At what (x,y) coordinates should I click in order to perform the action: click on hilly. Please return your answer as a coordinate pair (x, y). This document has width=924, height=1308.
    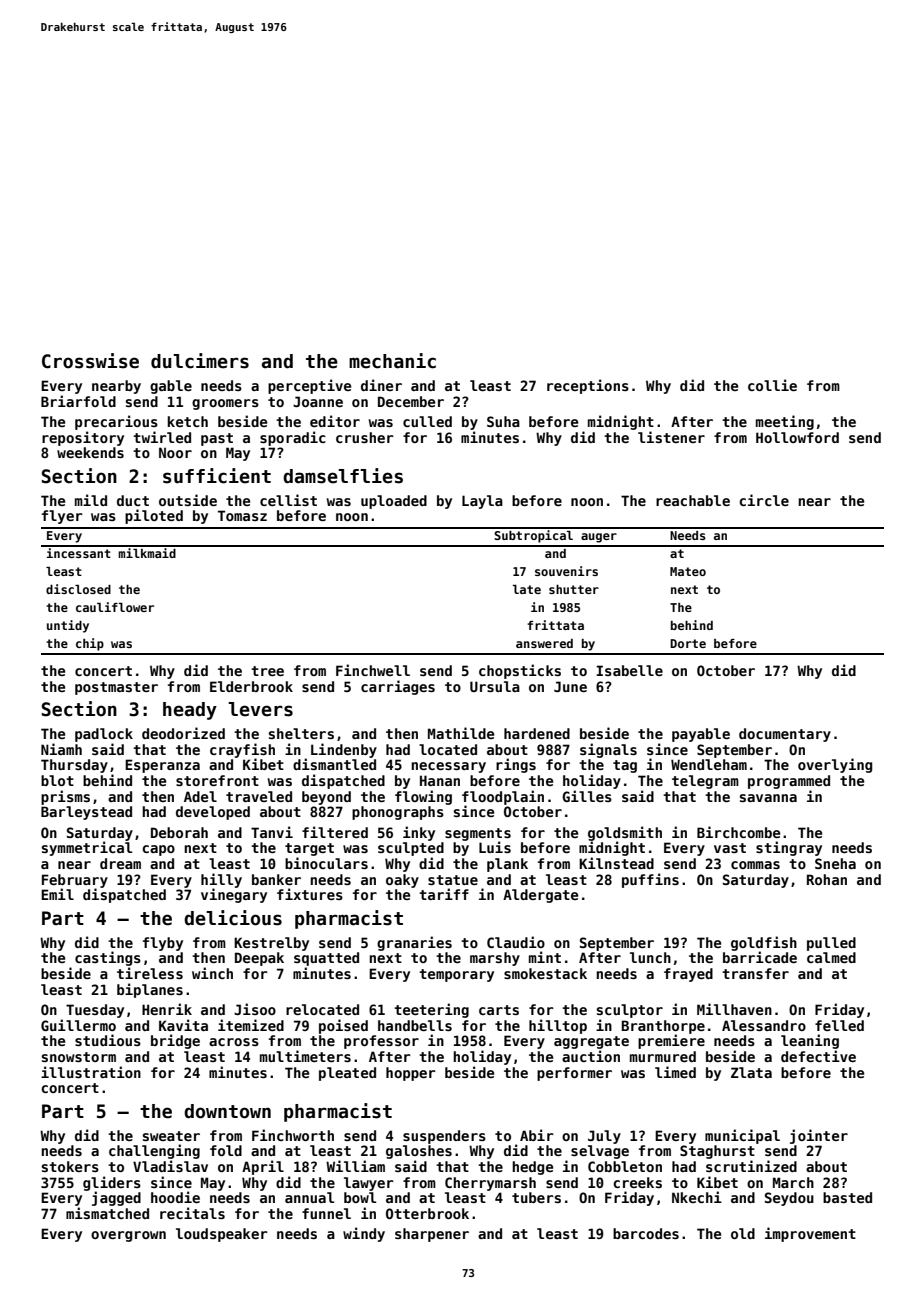
    Looking at the image, I should click on (221, 880).
